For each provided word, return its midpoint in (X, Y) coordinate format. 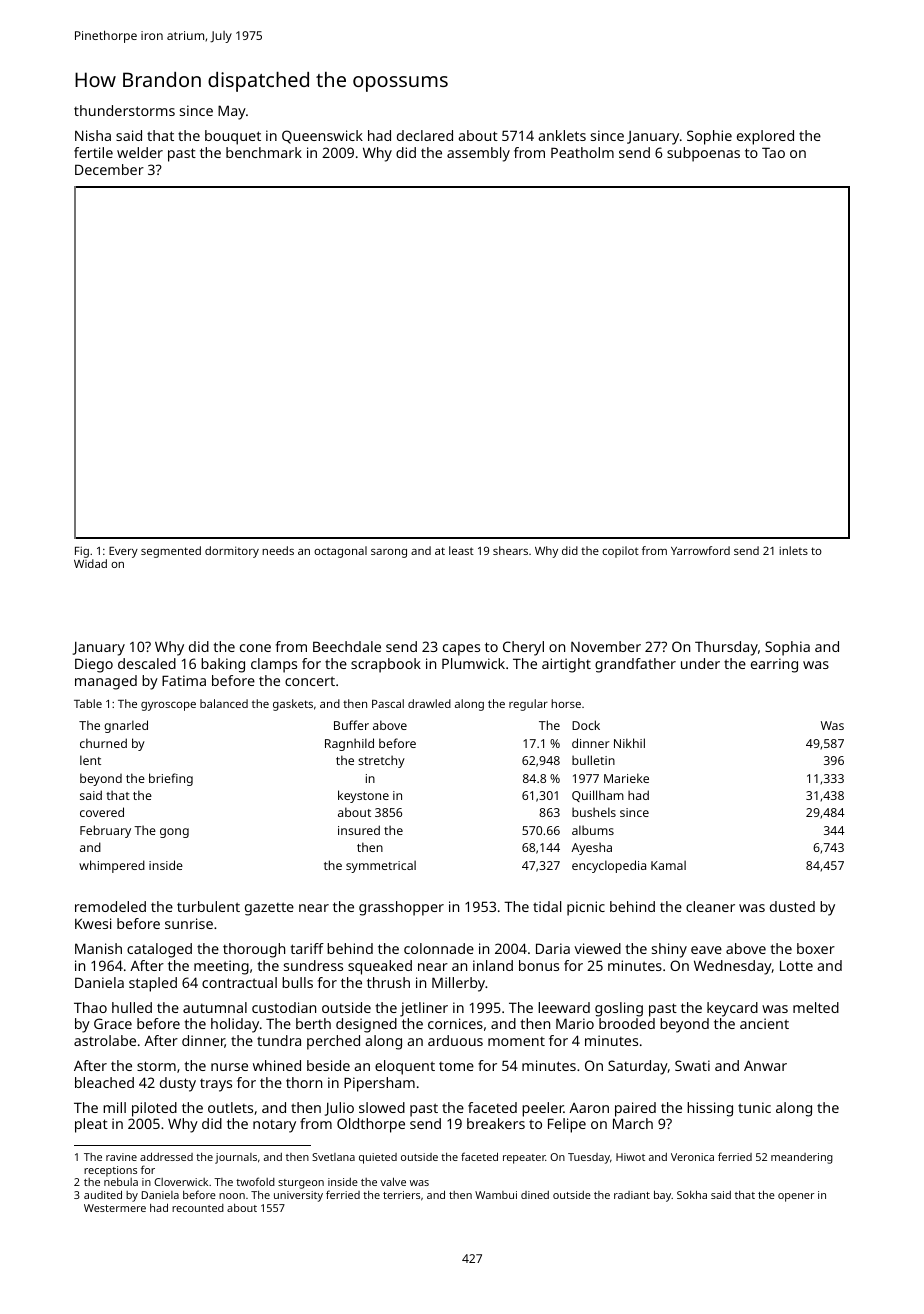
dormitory (232, 552)
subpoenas (703, 154)
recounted (198, 1208)
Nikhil (629, 743)
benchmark (264, 152)
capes (461, 650)
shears (510, 550)
